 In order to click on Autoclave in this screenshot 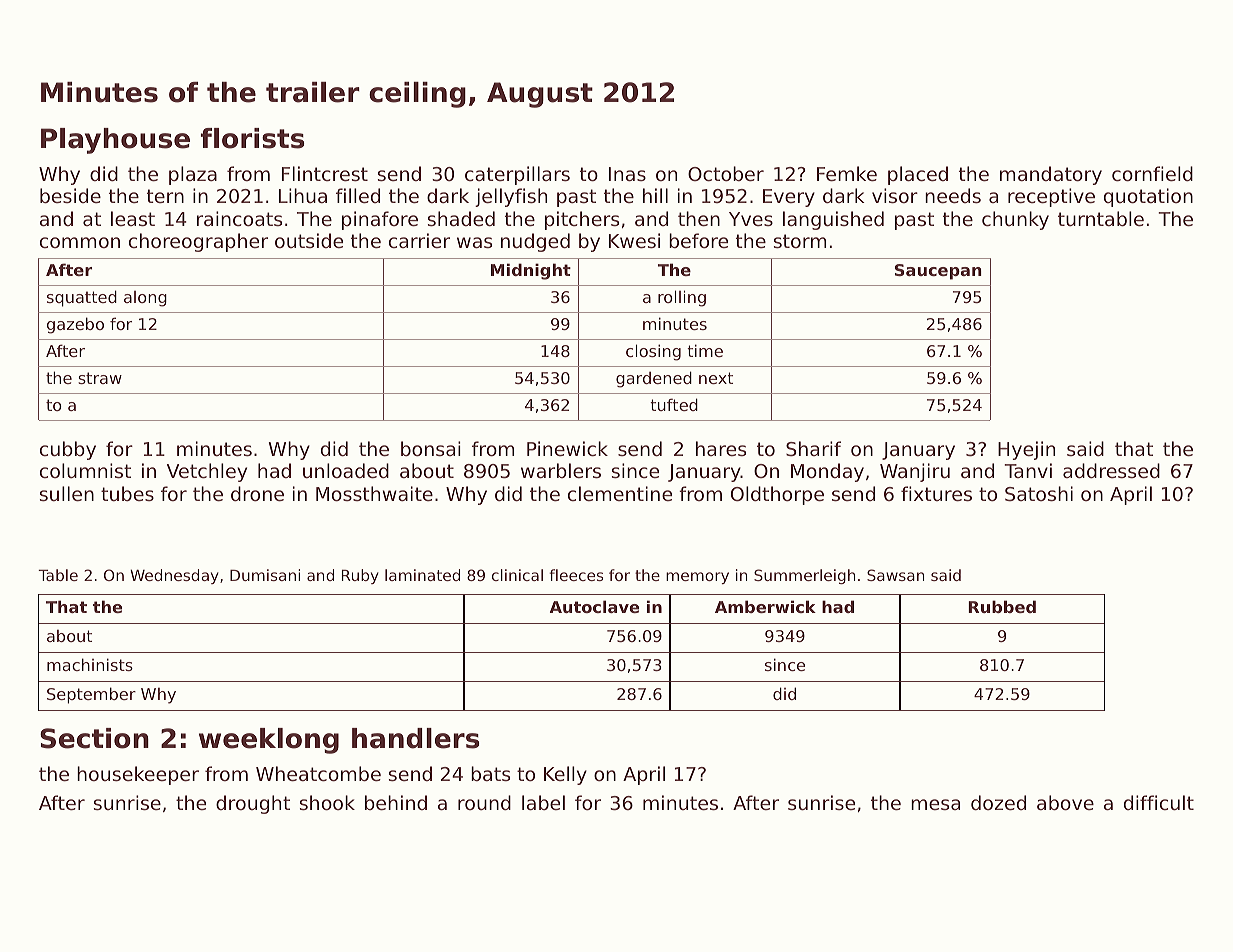, I will do `click(594, 606)`.
